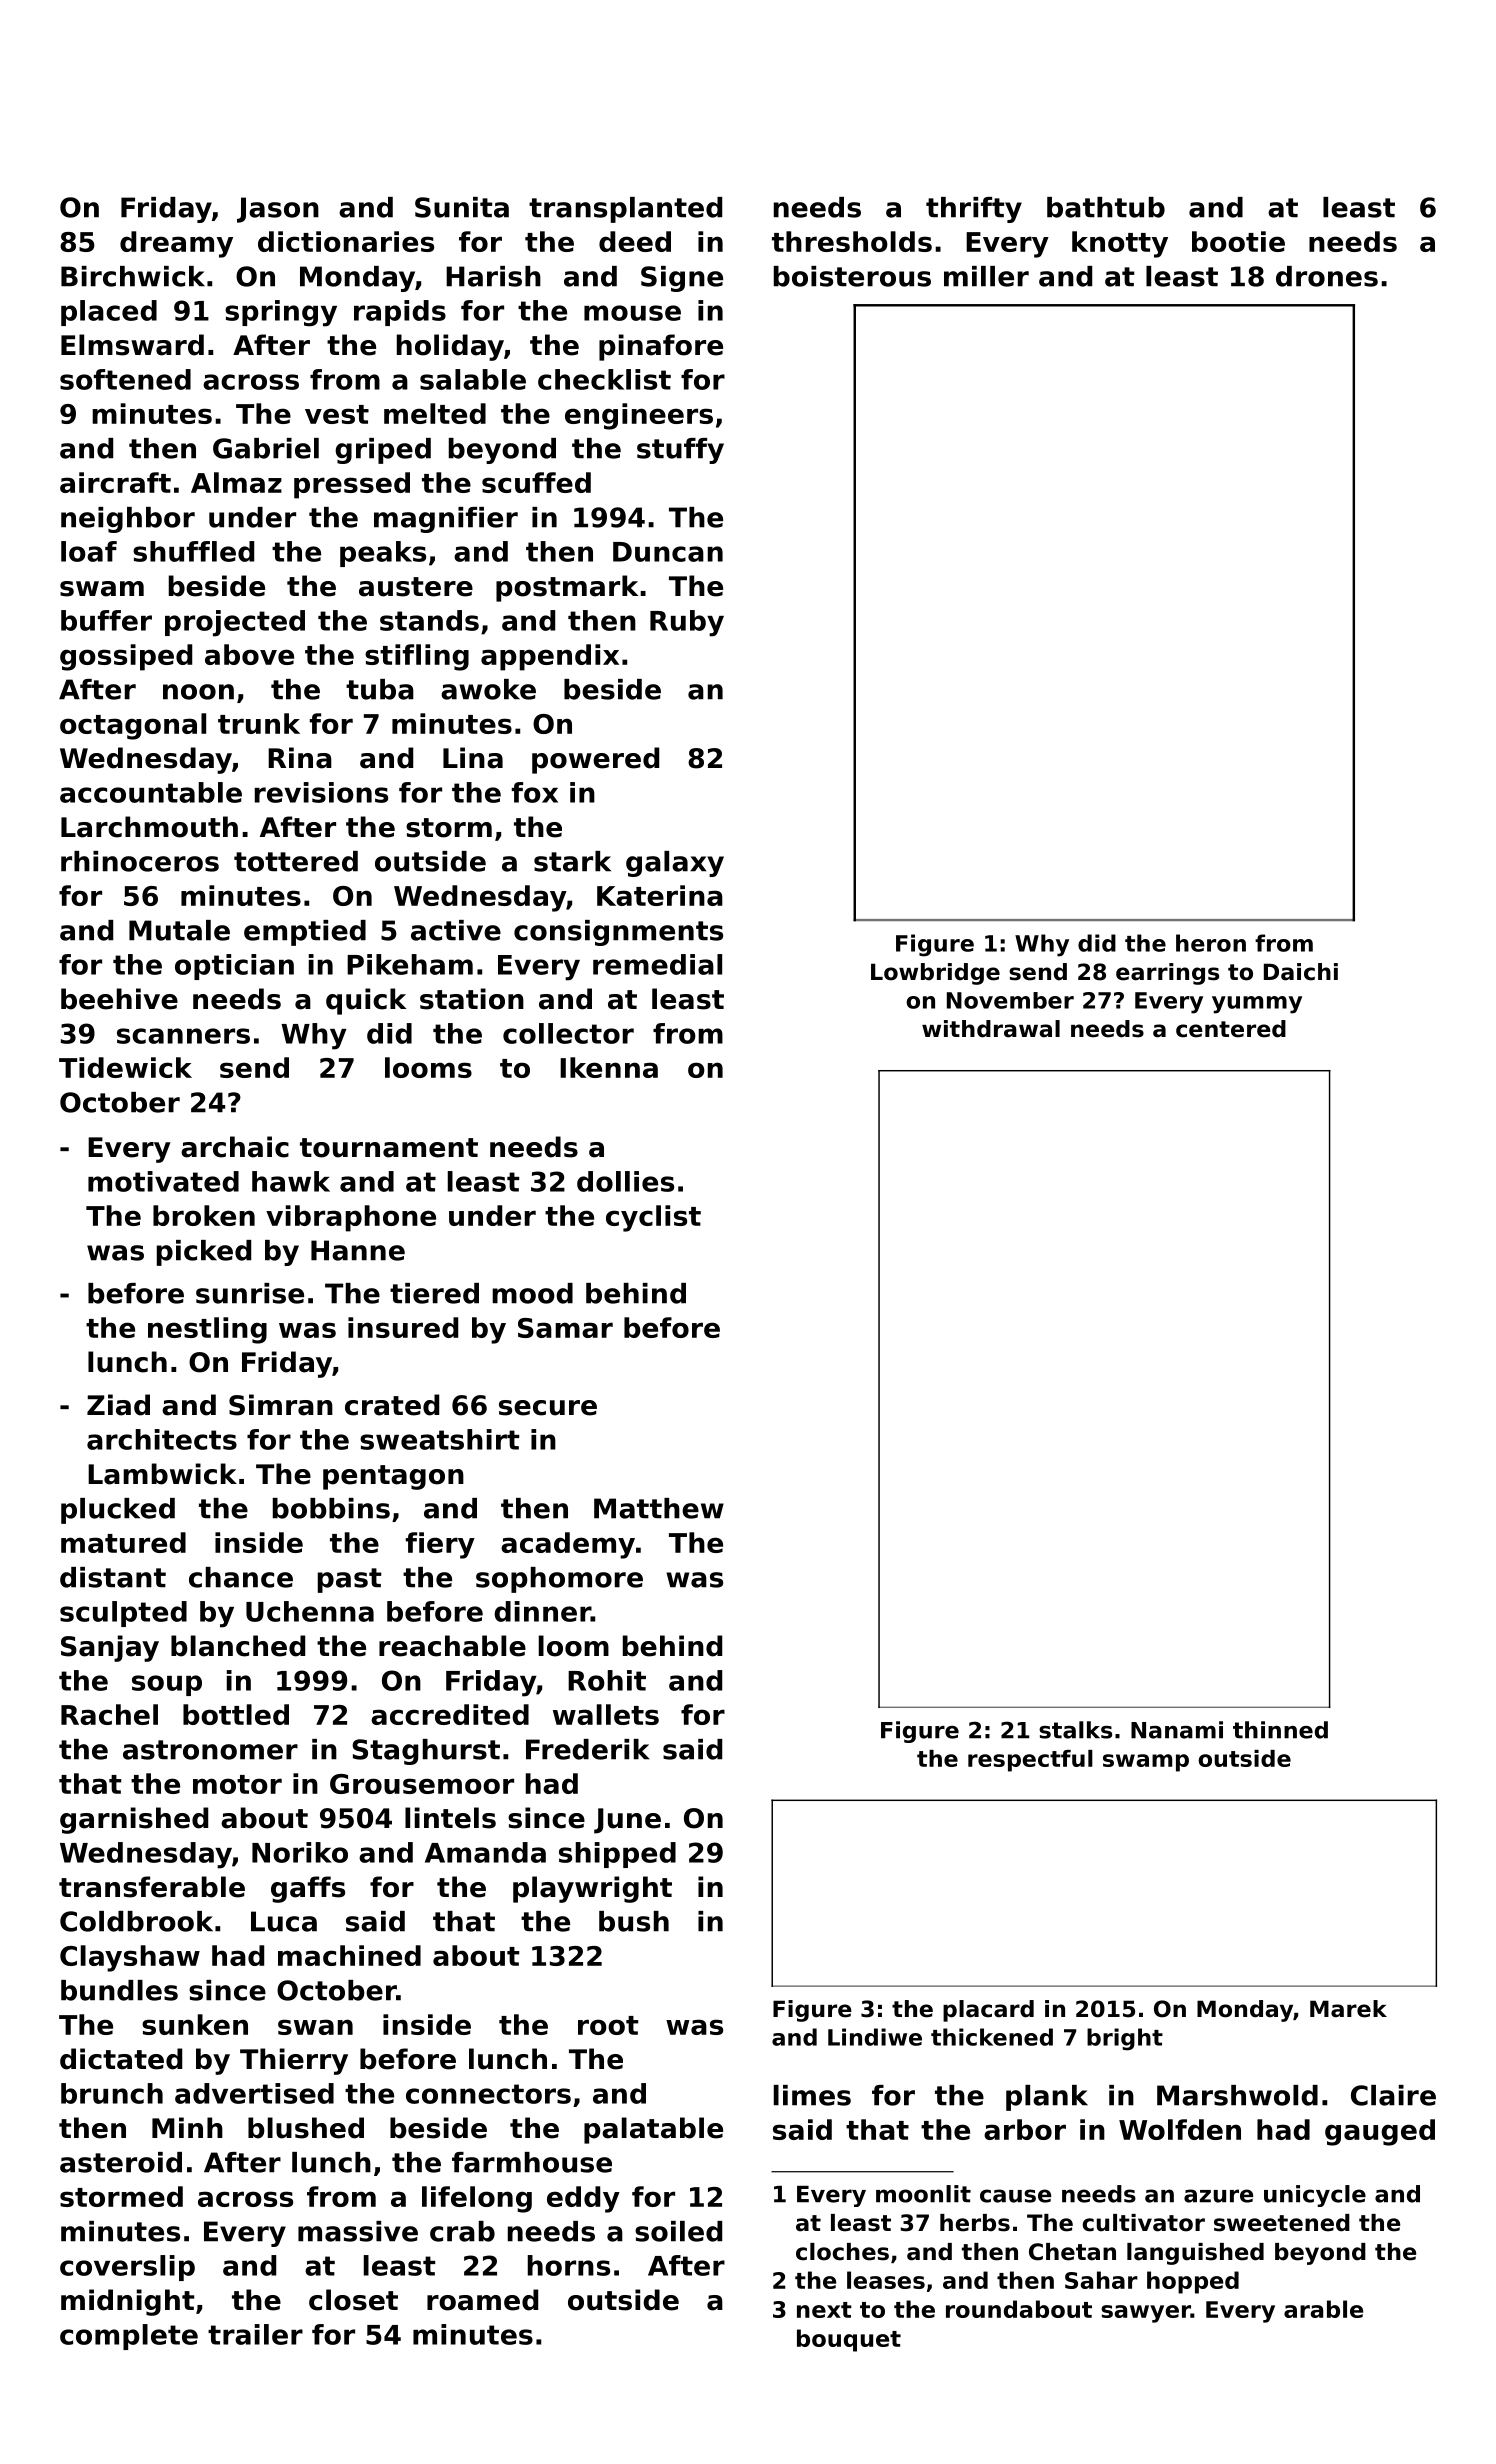  Describe the element at coordinates (1238, 241) in the image. I see `bootie` at that location.
